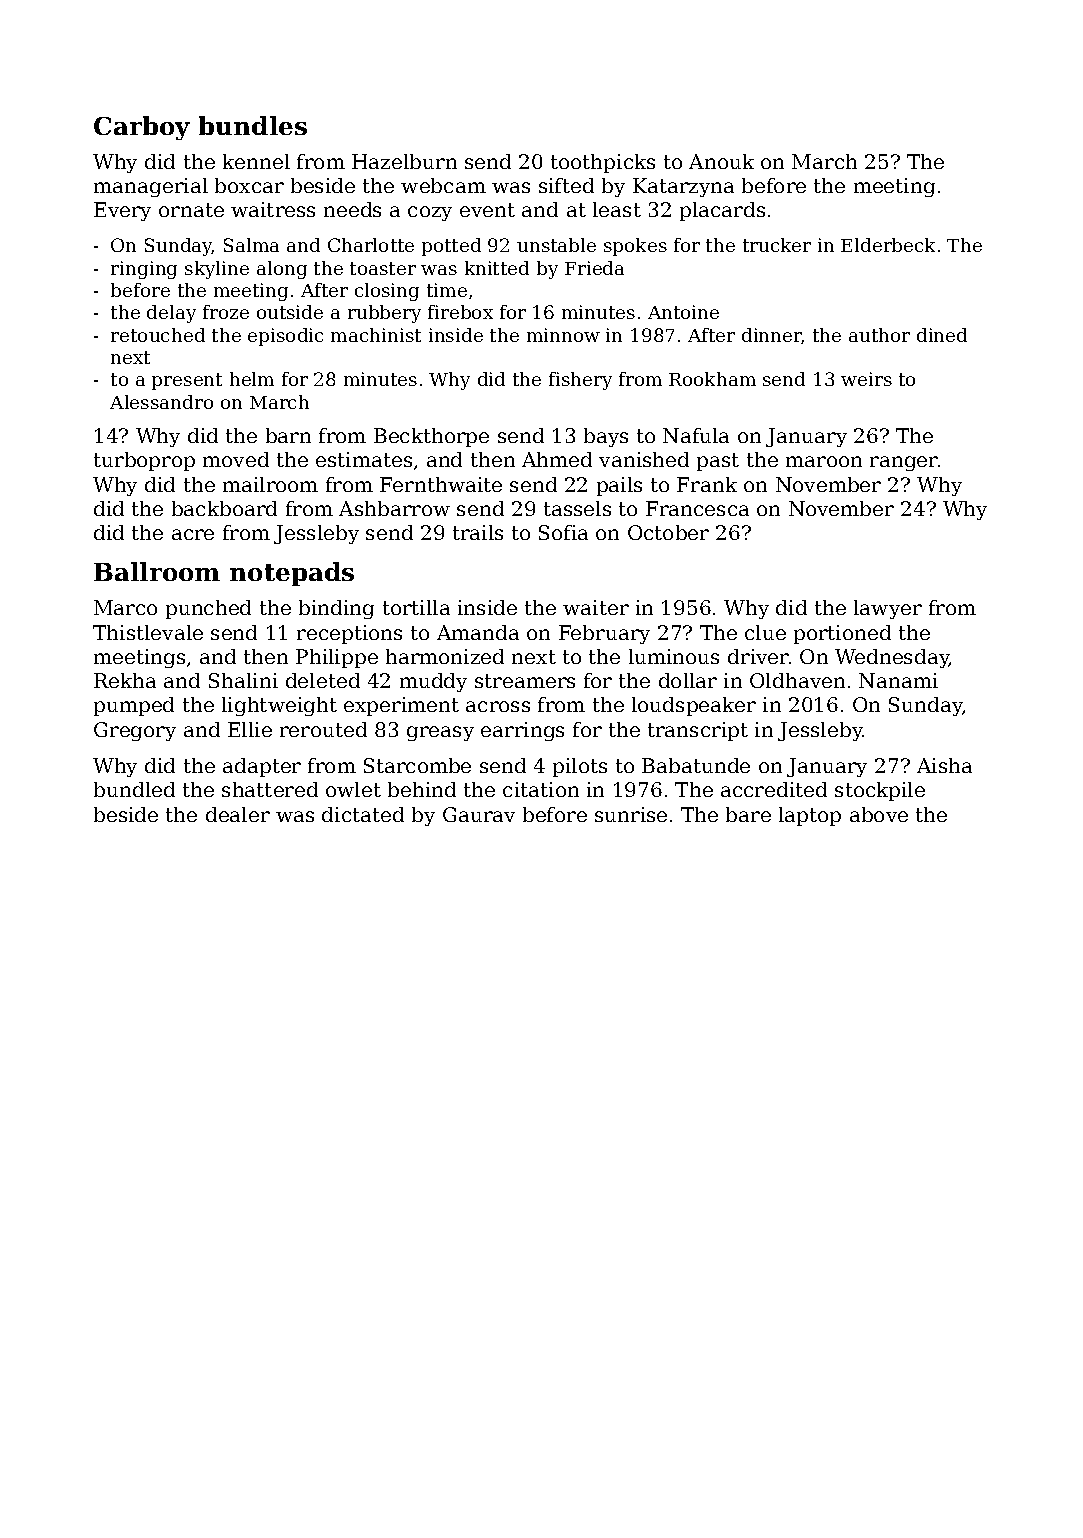 The height and width of the screenshot is (1538, 1083). Describe the element at coordinates (879, 814) in the screenshot. I see `above` at that location.
